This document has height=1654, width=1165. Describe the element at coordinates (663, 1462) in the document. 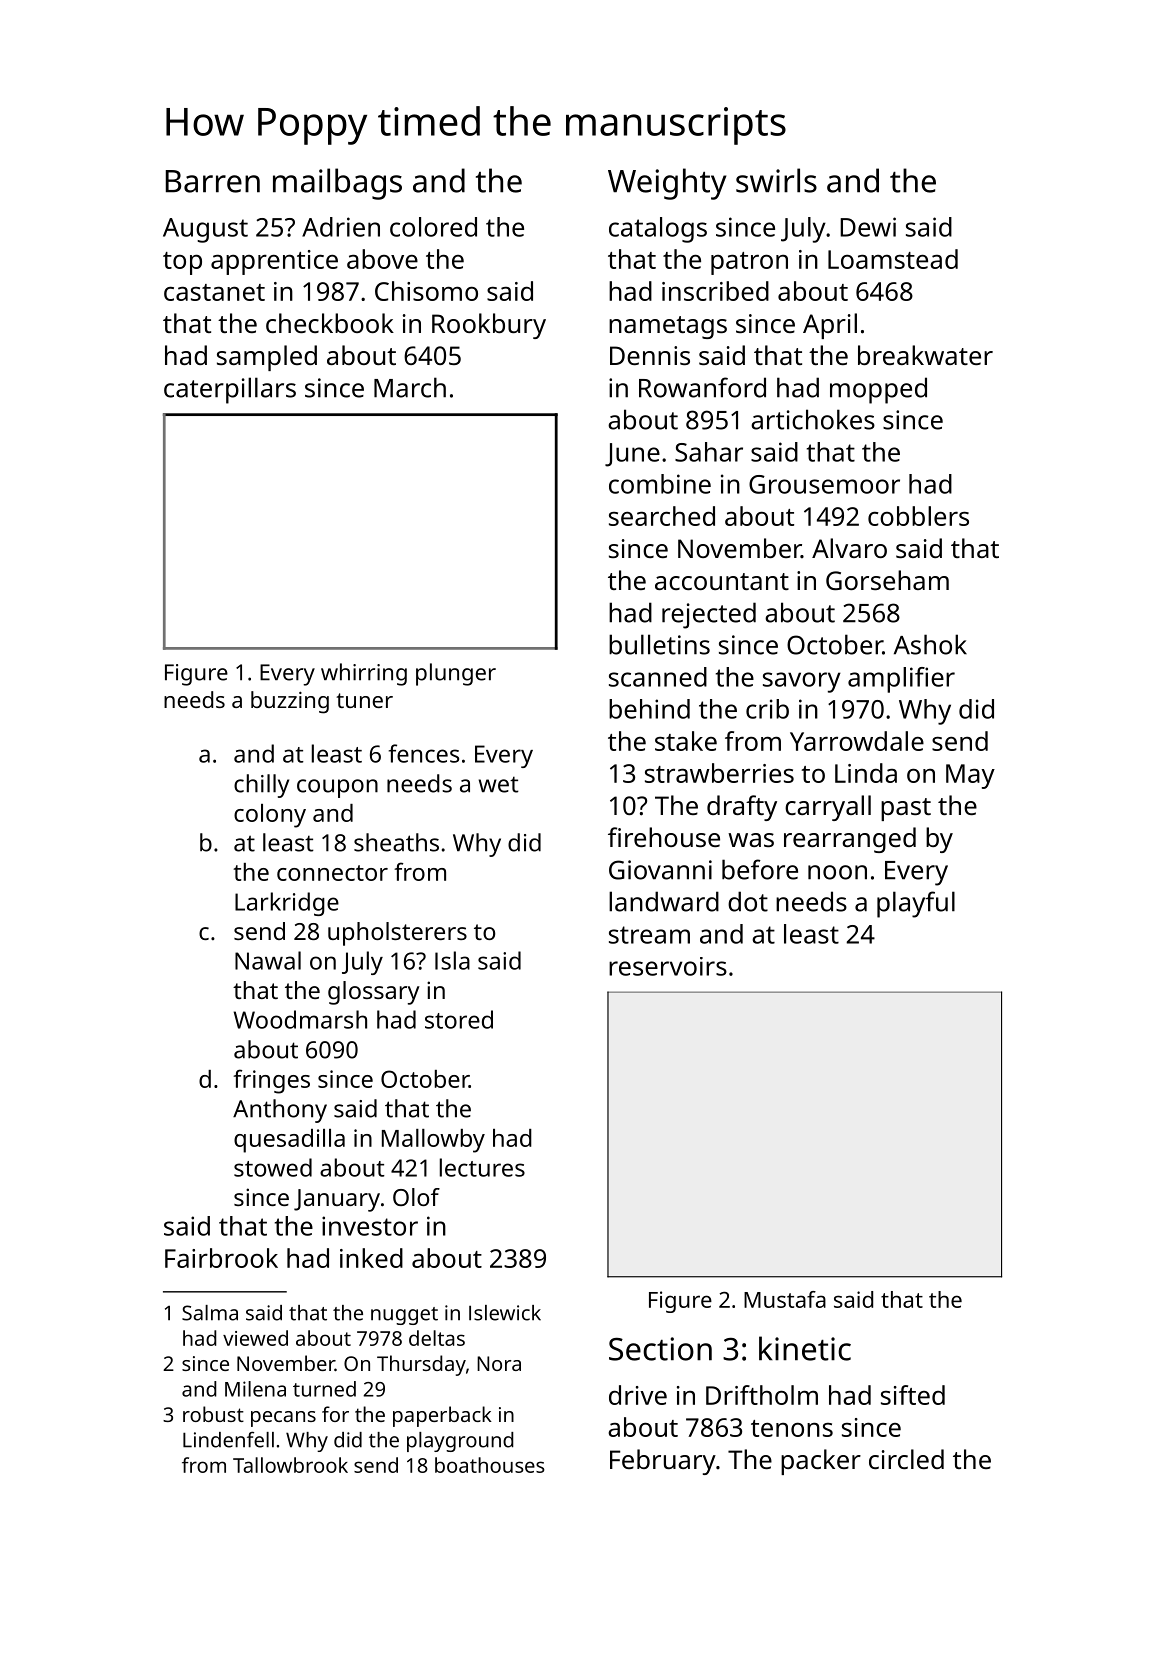

I see `February` at that location.
